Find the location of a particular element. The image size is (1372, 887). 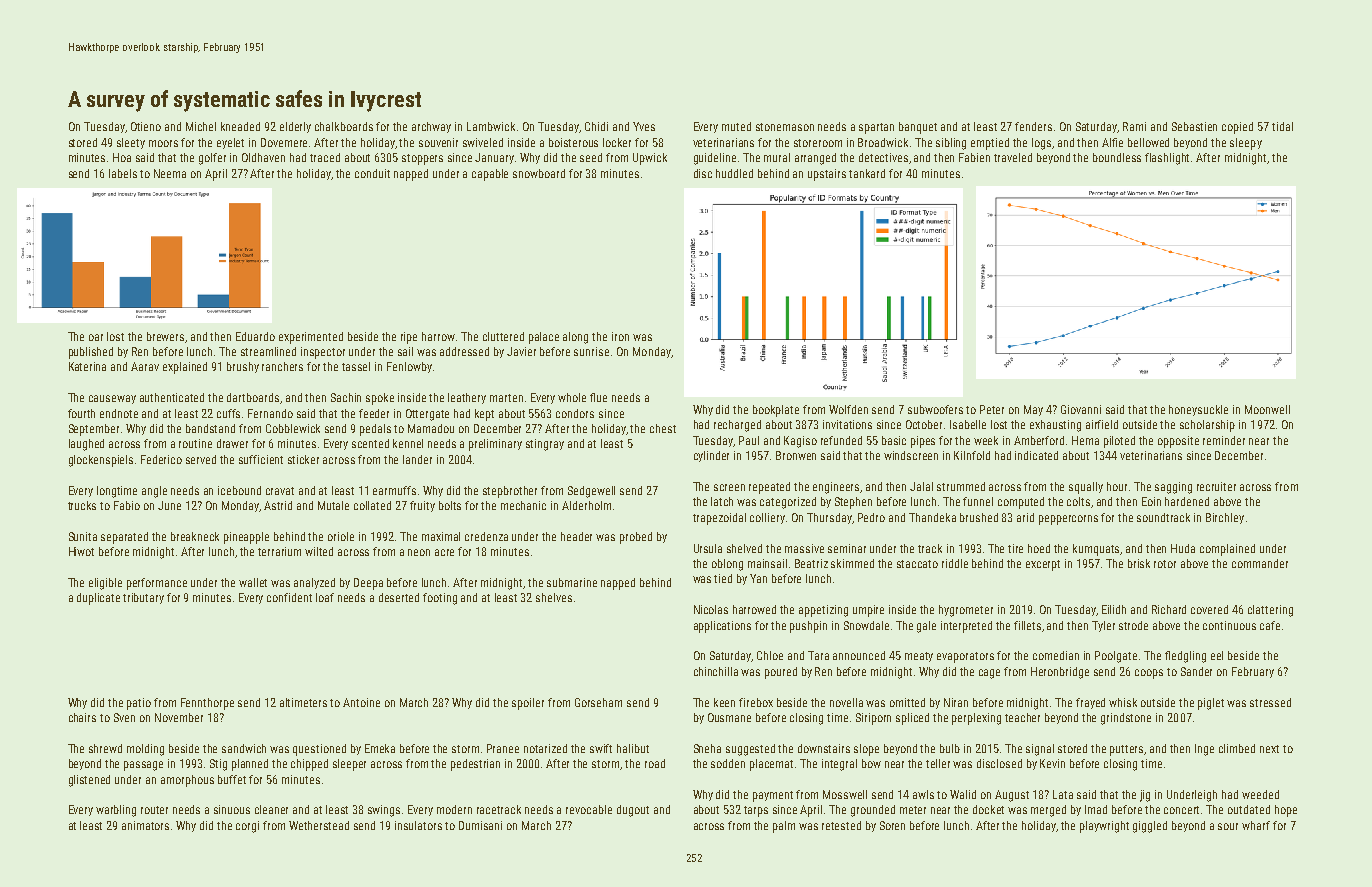

Dumisani is located at coordinates (480, 825).
